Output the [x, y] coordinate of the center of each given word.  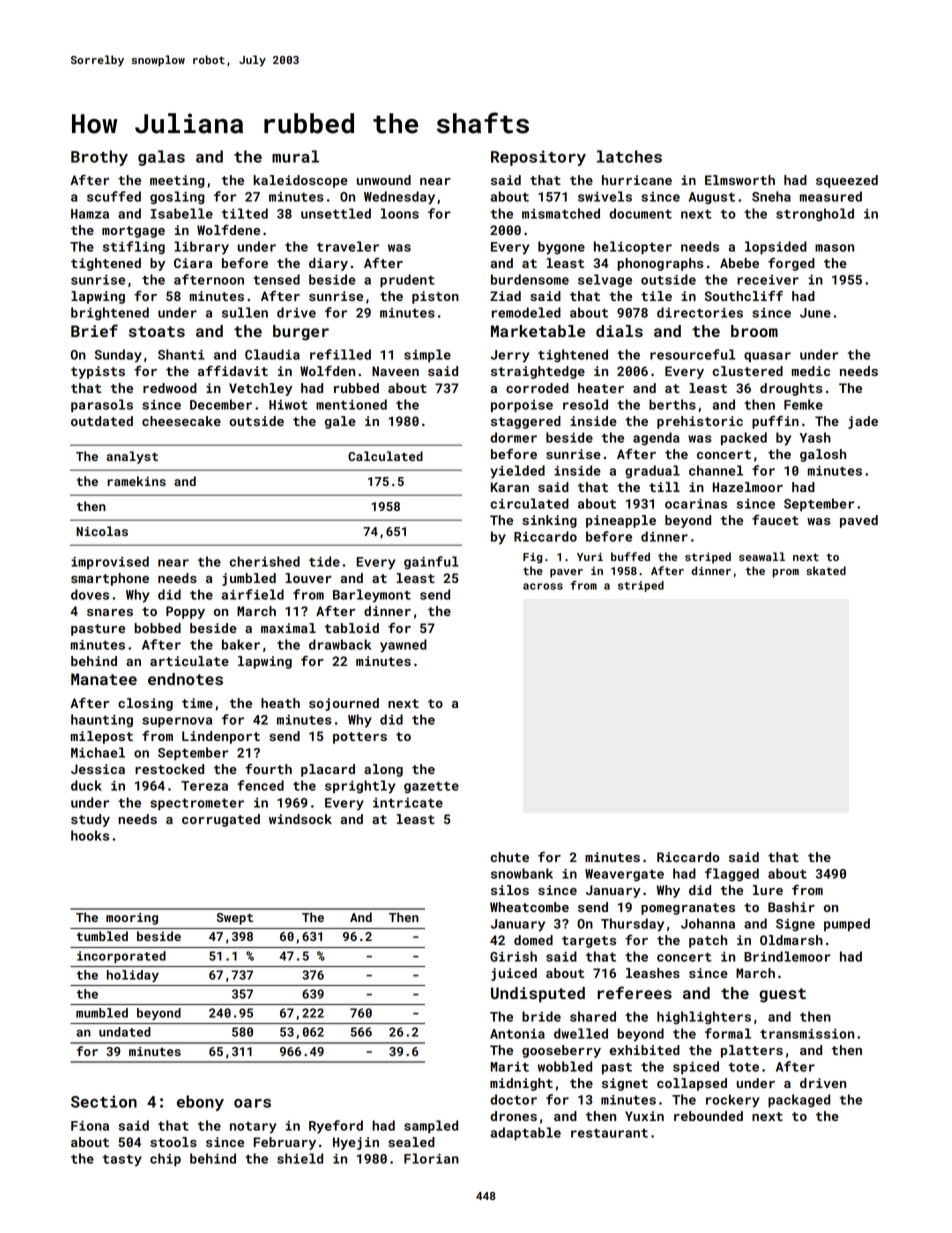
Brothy [99, 158]
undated [125, 1032]
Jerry [510, 356]
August [712, 198]
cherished [264, 561]
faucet [775, 519]
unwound [384, 180]
